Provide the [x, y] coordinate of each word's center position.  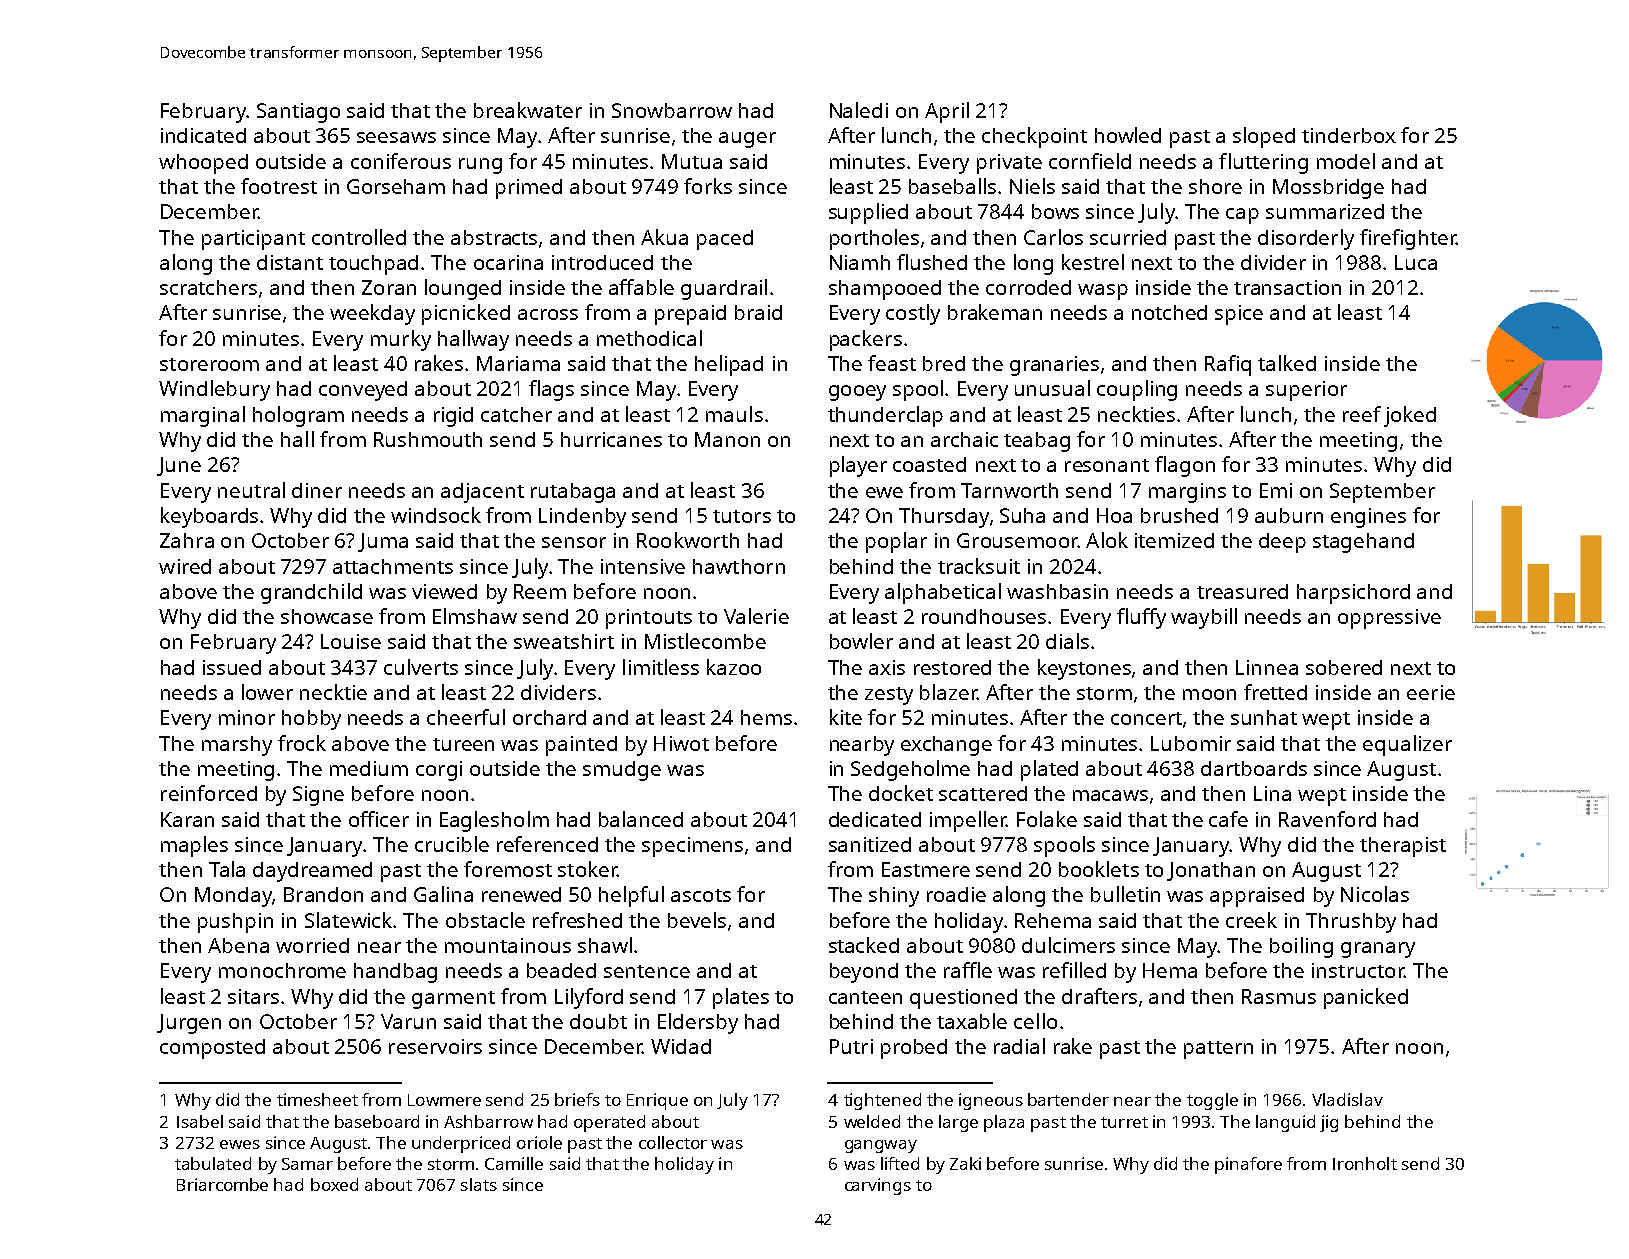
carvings [878, 1186]
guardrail [724, 289]
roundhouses [984, 616]
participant [253, 240]
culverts [421, 667]
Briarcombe [222, 1184]
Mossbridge [1328, 189]
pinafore [1248, 1165]
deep [1282, 543]
